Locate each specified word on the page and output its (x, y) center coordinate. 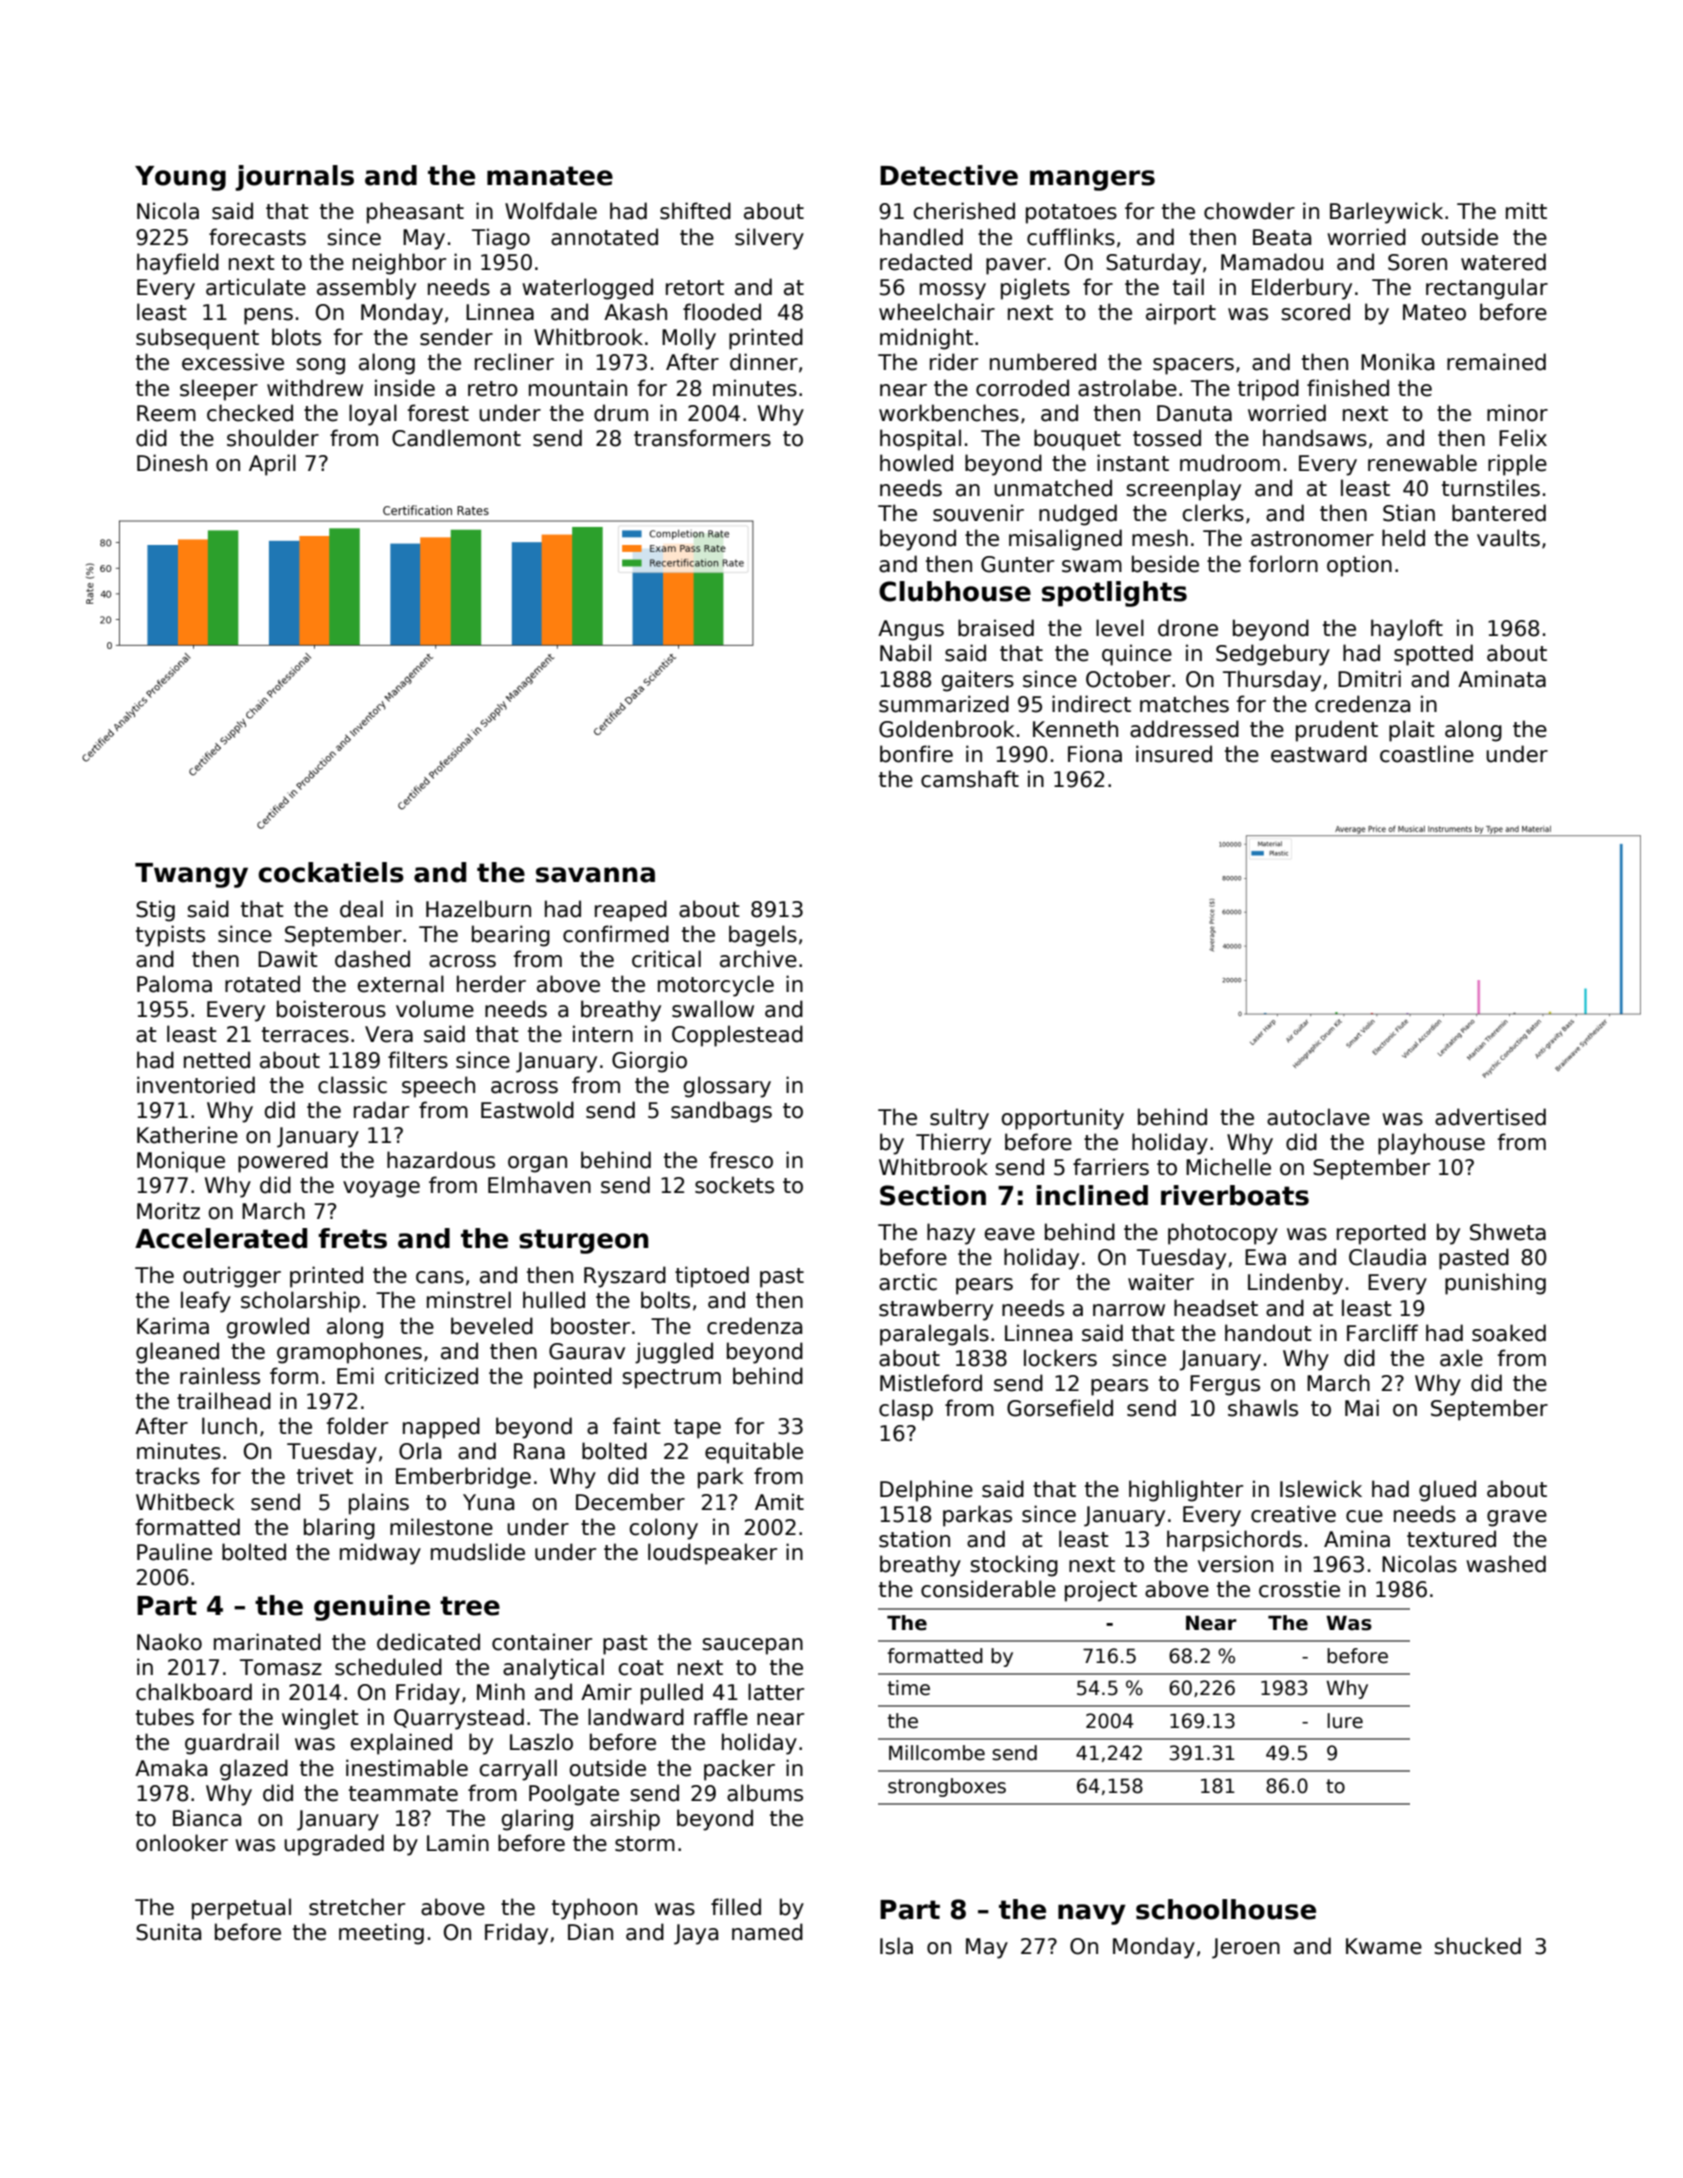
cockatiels (331, 872)
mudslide (478, 1552)
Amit (779, 1501)
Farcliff (1382, 1333)
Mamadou (1272, 262)
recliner (514, 362)
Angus (911, 630)
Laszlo (541, 1742)
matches (1184, 704)
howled (916, 463)
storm (645, 1844)
